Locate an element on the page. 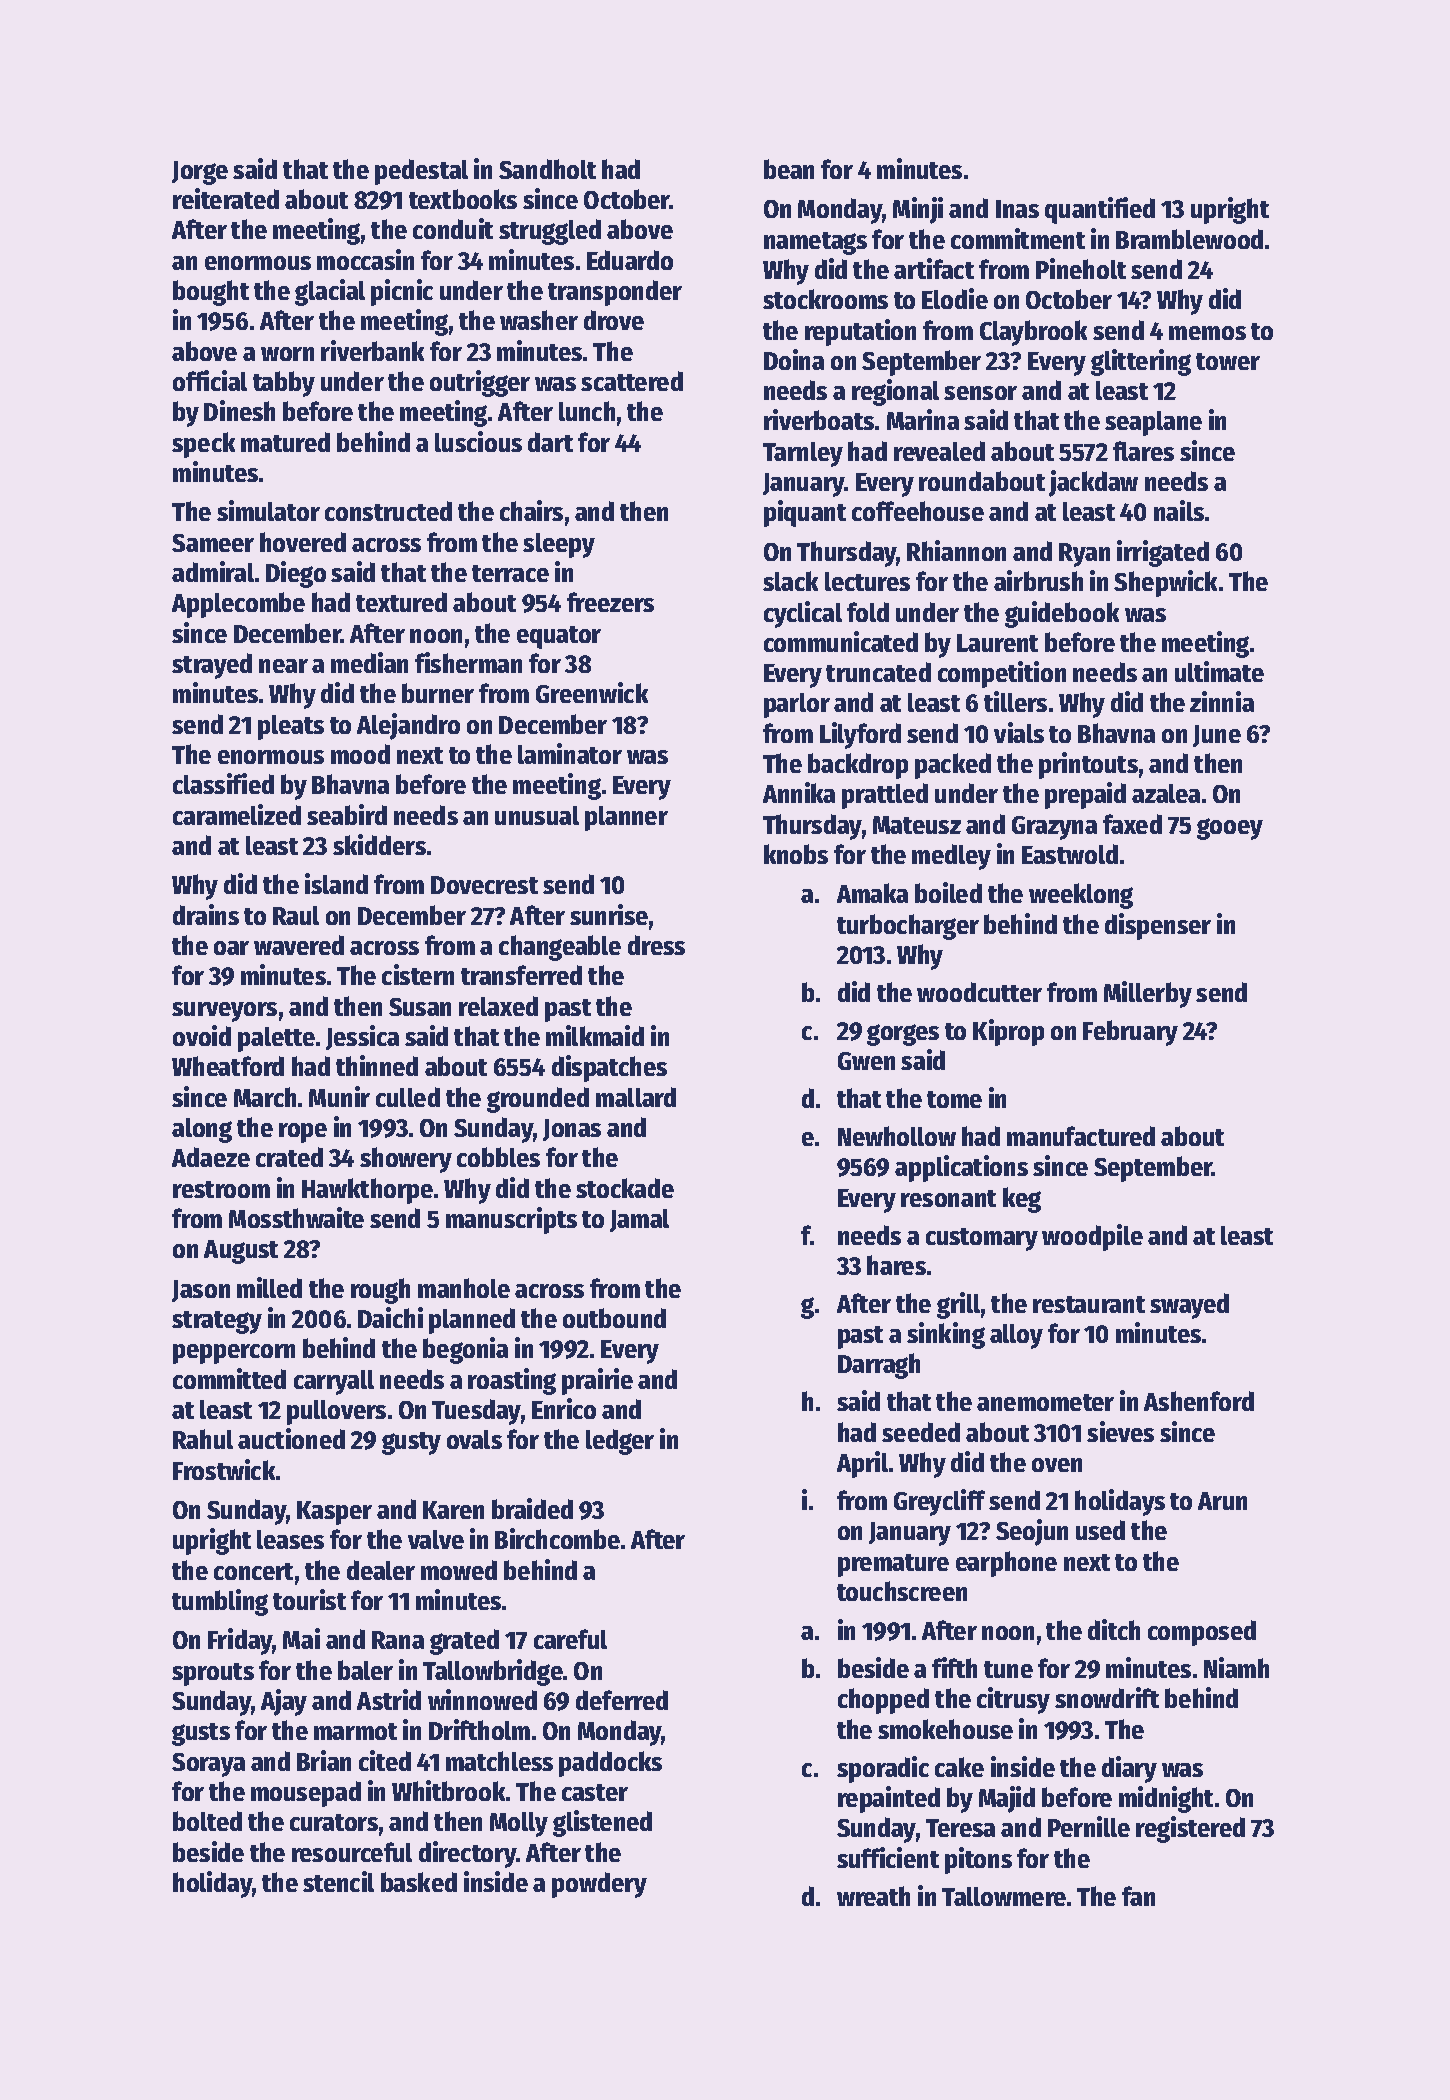  swayed is located at coordinates (1189, 1306).
